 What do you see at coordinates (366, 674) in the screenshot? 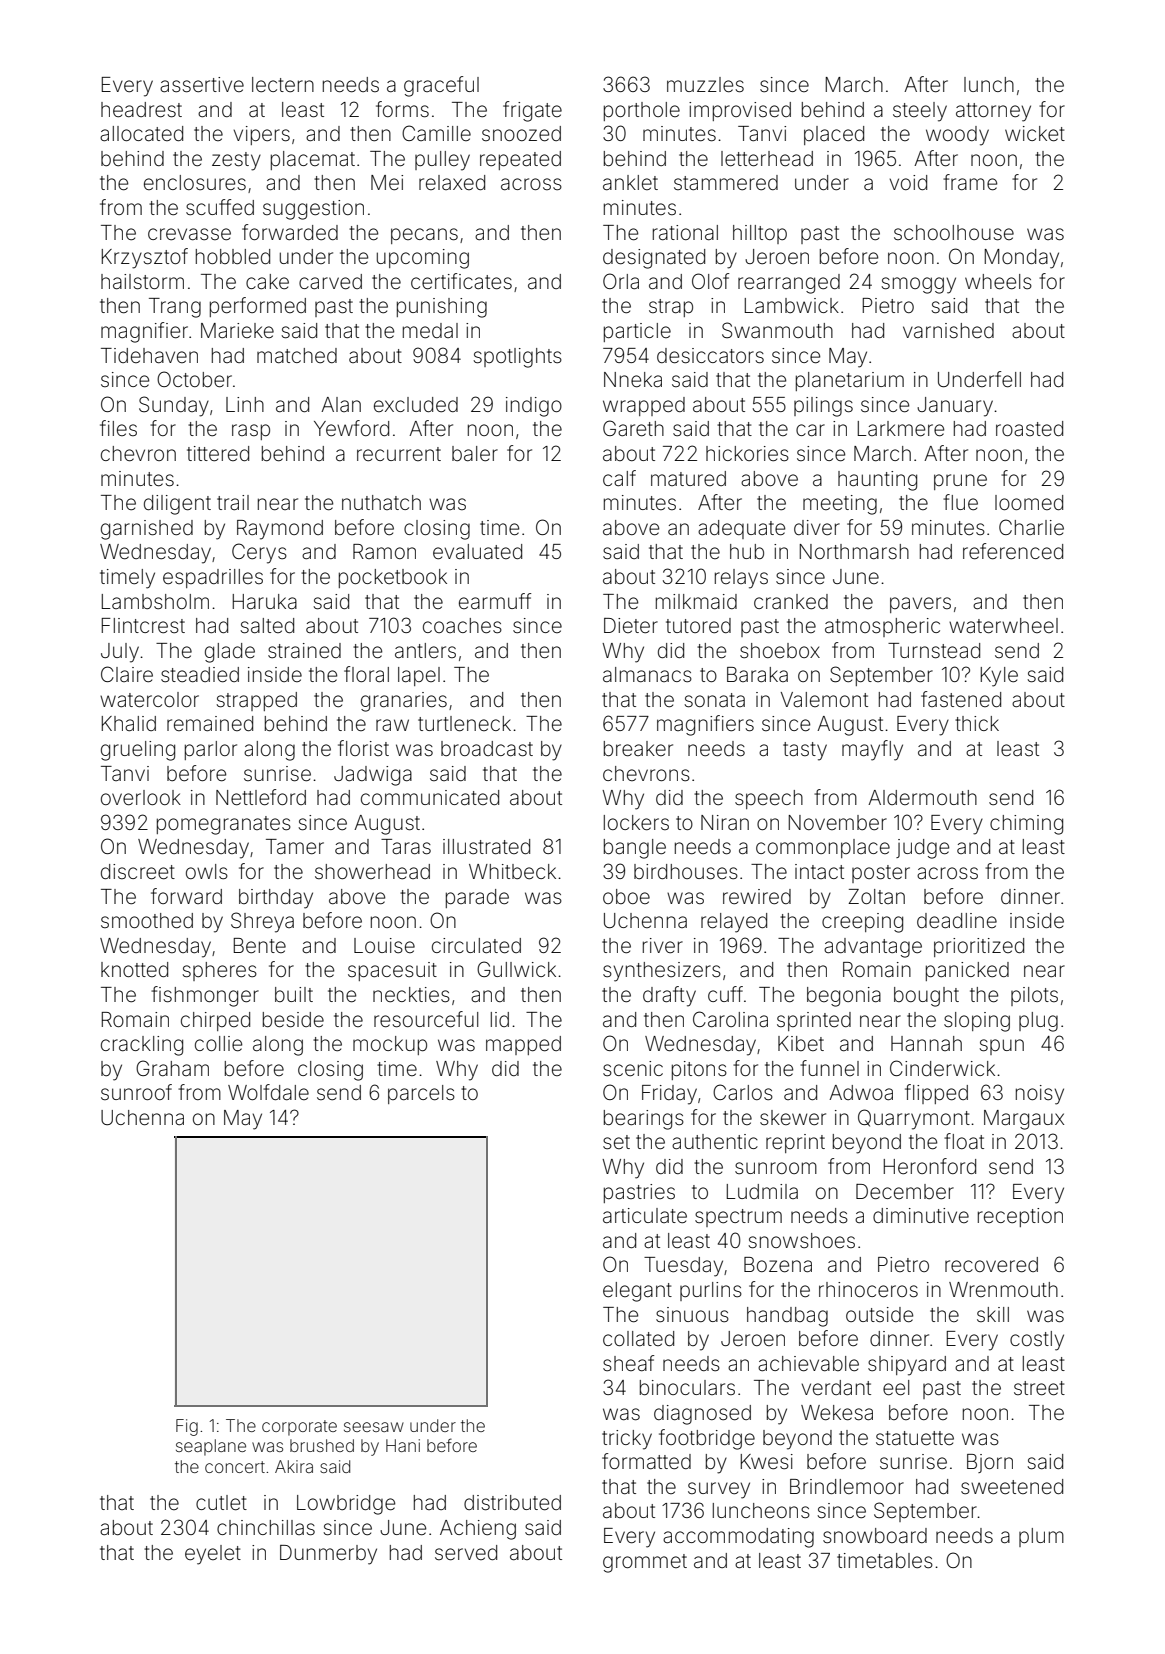
I see `floral` at bounding box center [366, 674].
